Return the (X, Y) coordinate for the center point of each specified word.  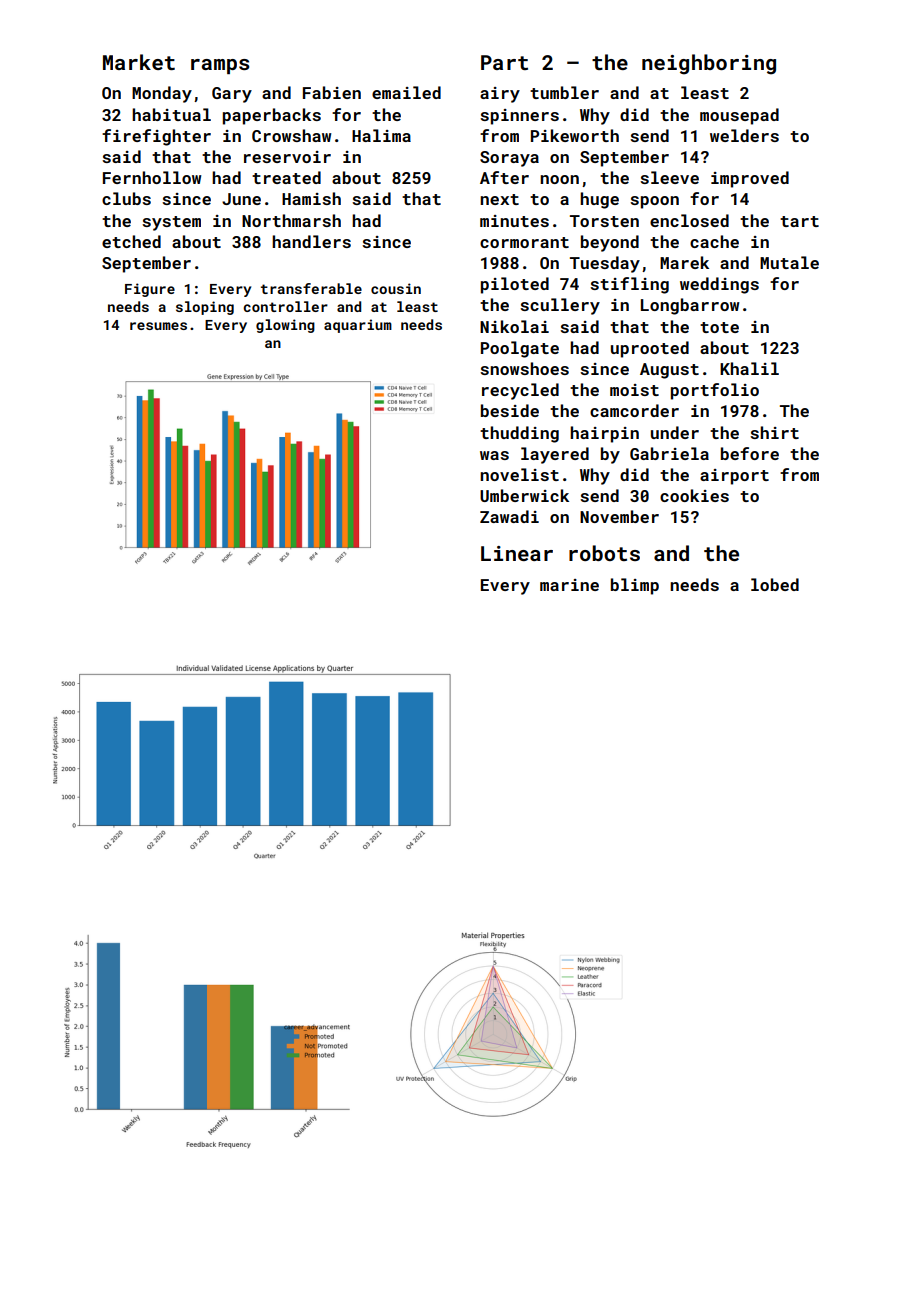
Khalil (749, 368)
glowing (285, 326)
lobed (775, 584)
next (499, 199)
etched (131, 241)
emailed (406, 92)
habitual (171, 114)
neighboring (709, 64)
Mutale (789, 262)
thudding (519, 434)
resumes (158, 326)
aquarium (358, 326)
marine (569, 585)
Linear (517, 553)
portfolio (715, 391)
